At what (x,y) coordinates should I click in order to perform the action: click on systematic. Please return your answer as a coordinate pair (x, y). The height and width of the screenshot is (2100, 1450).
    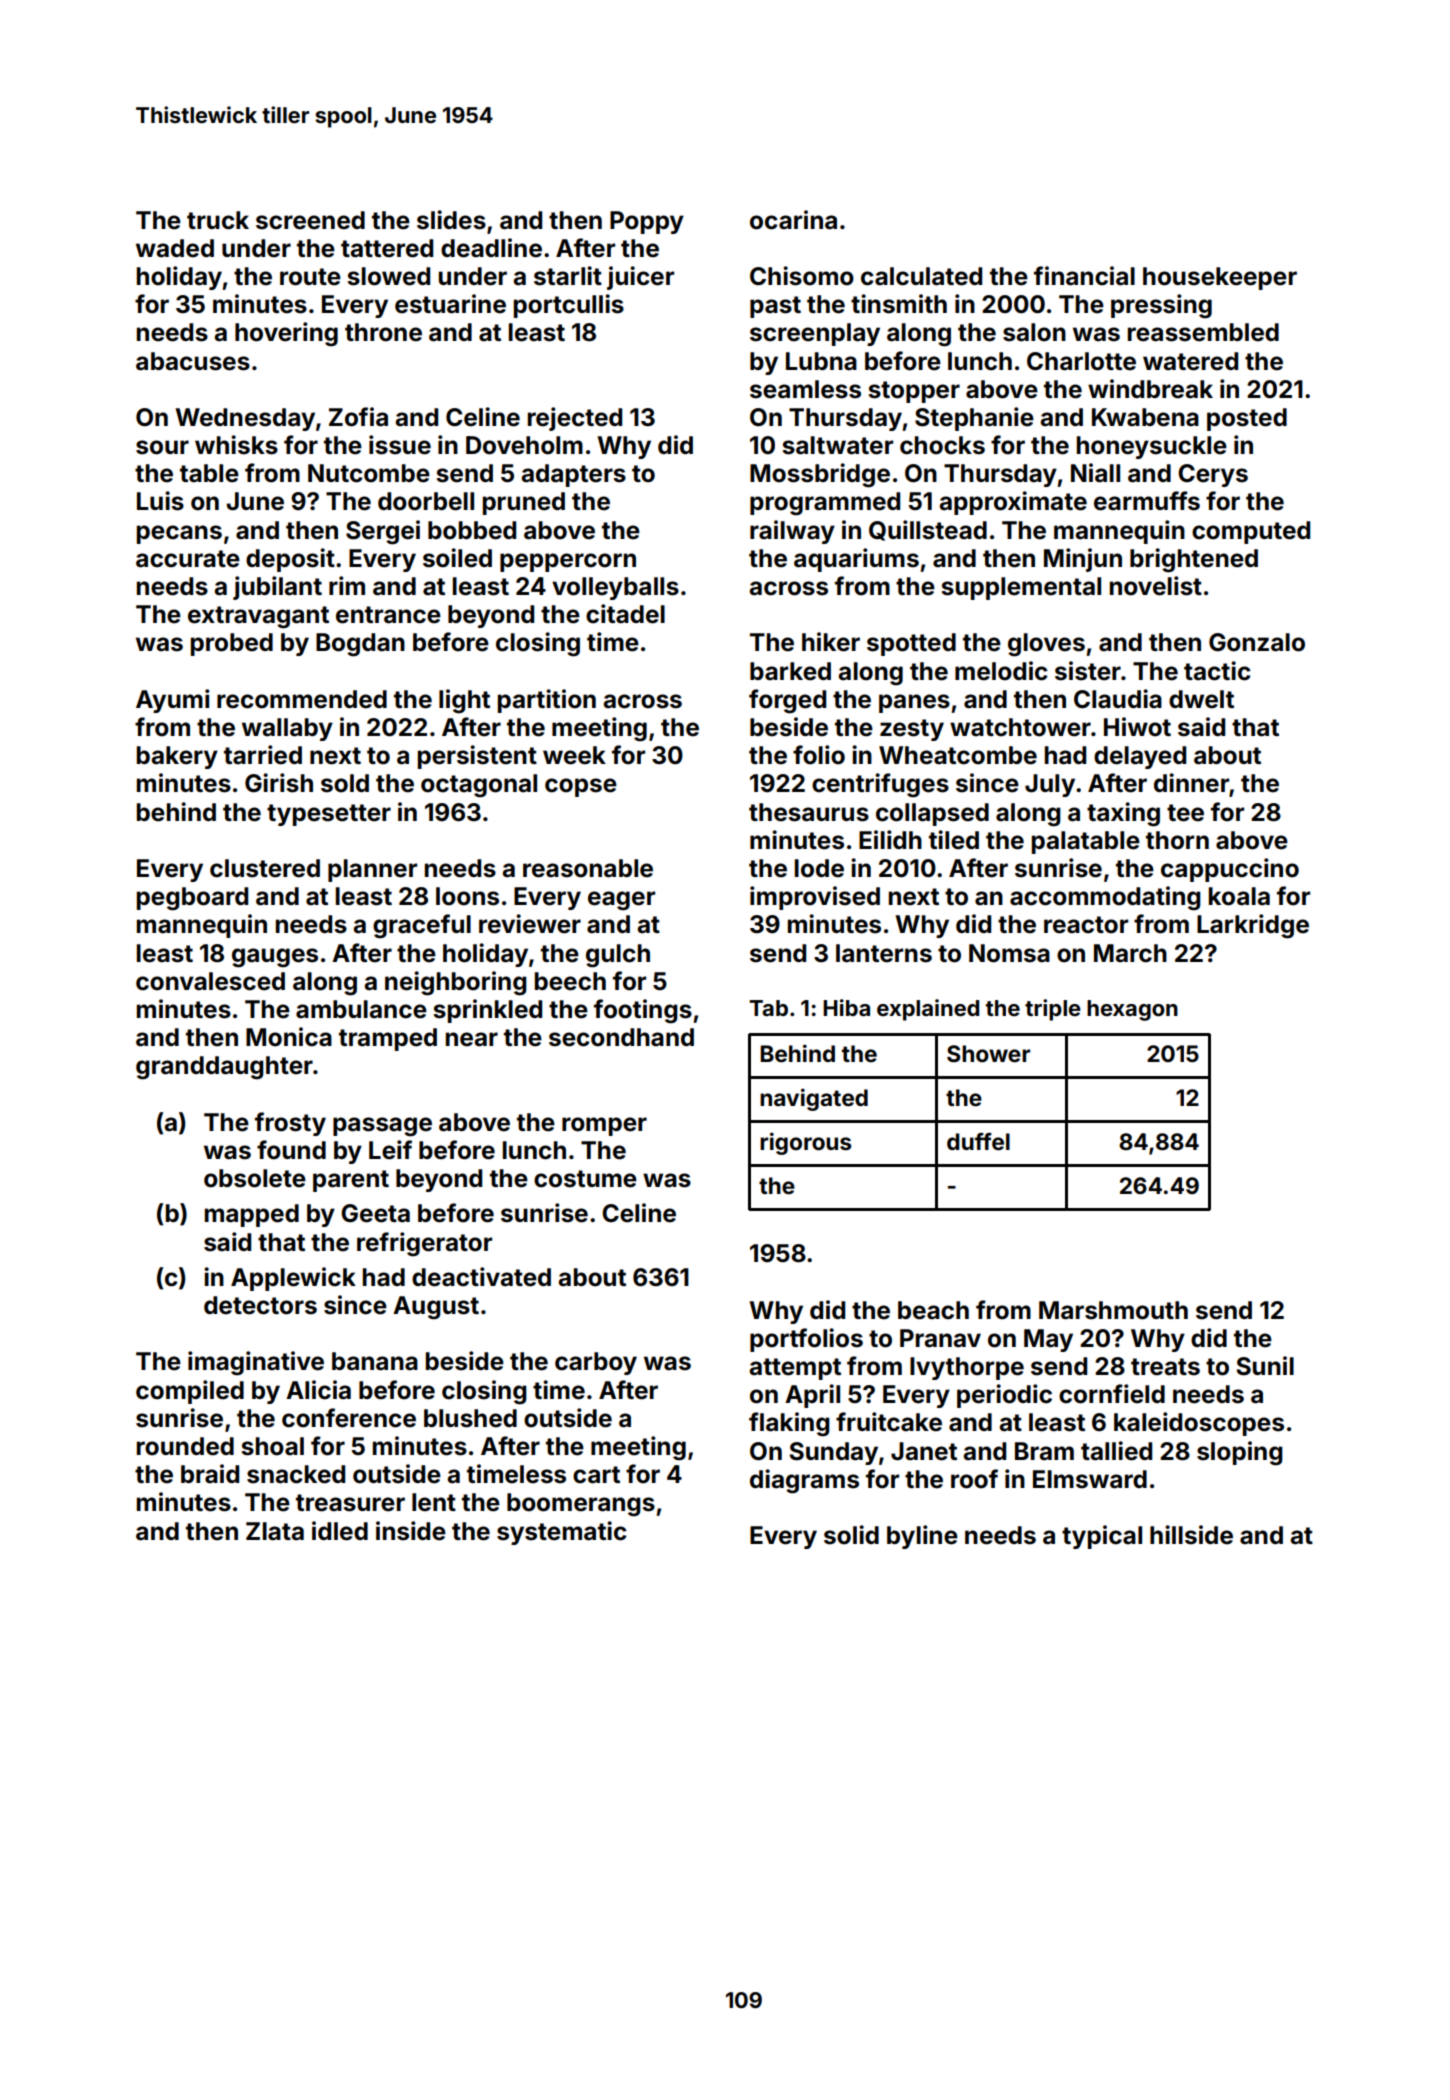
    Looking at the image, I should click on (562, 1533).
